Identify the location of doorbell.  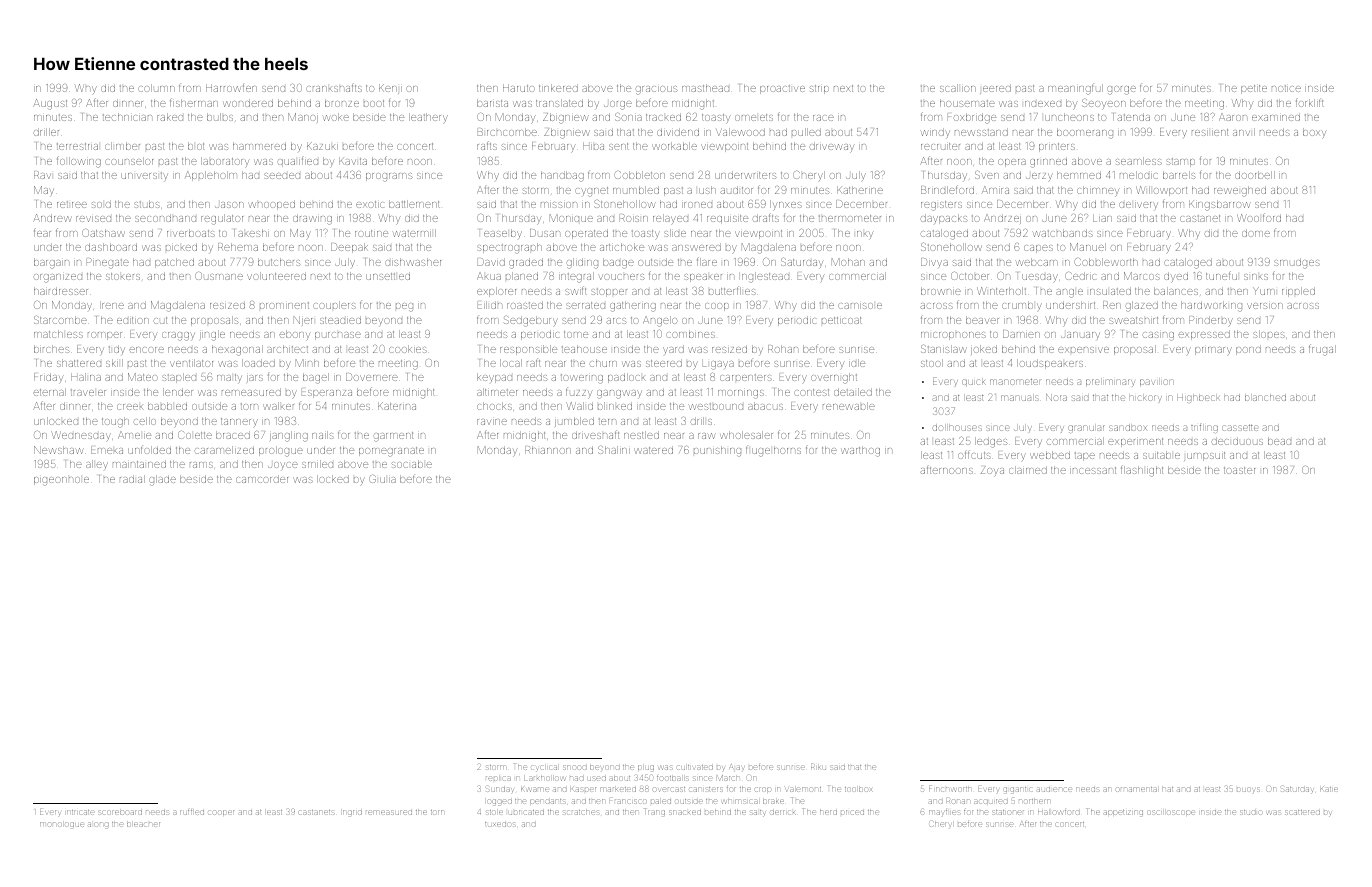
(1255, 175).
